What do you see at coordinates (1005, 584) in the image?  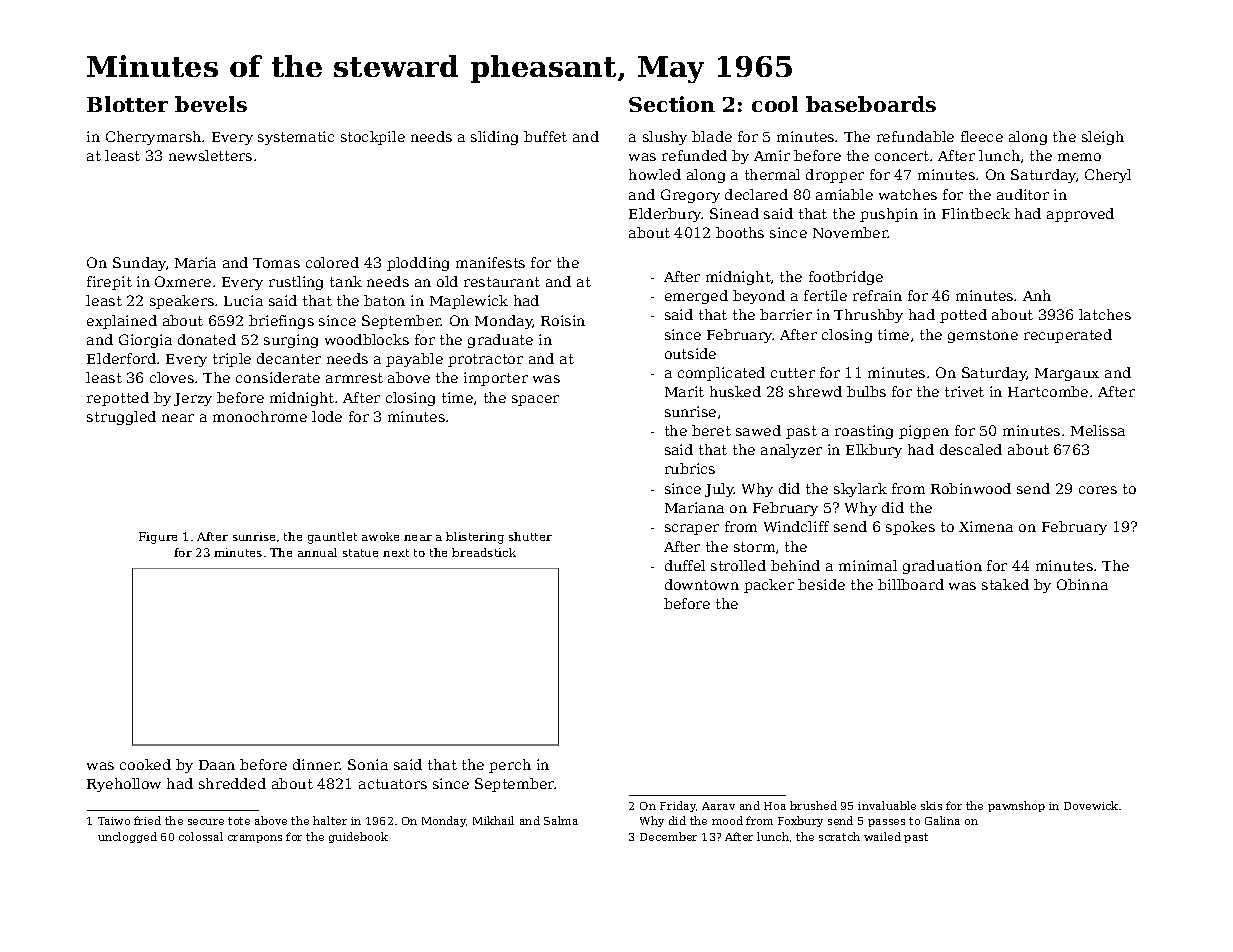 I see `staked` at bounding box center [1005, 584].
